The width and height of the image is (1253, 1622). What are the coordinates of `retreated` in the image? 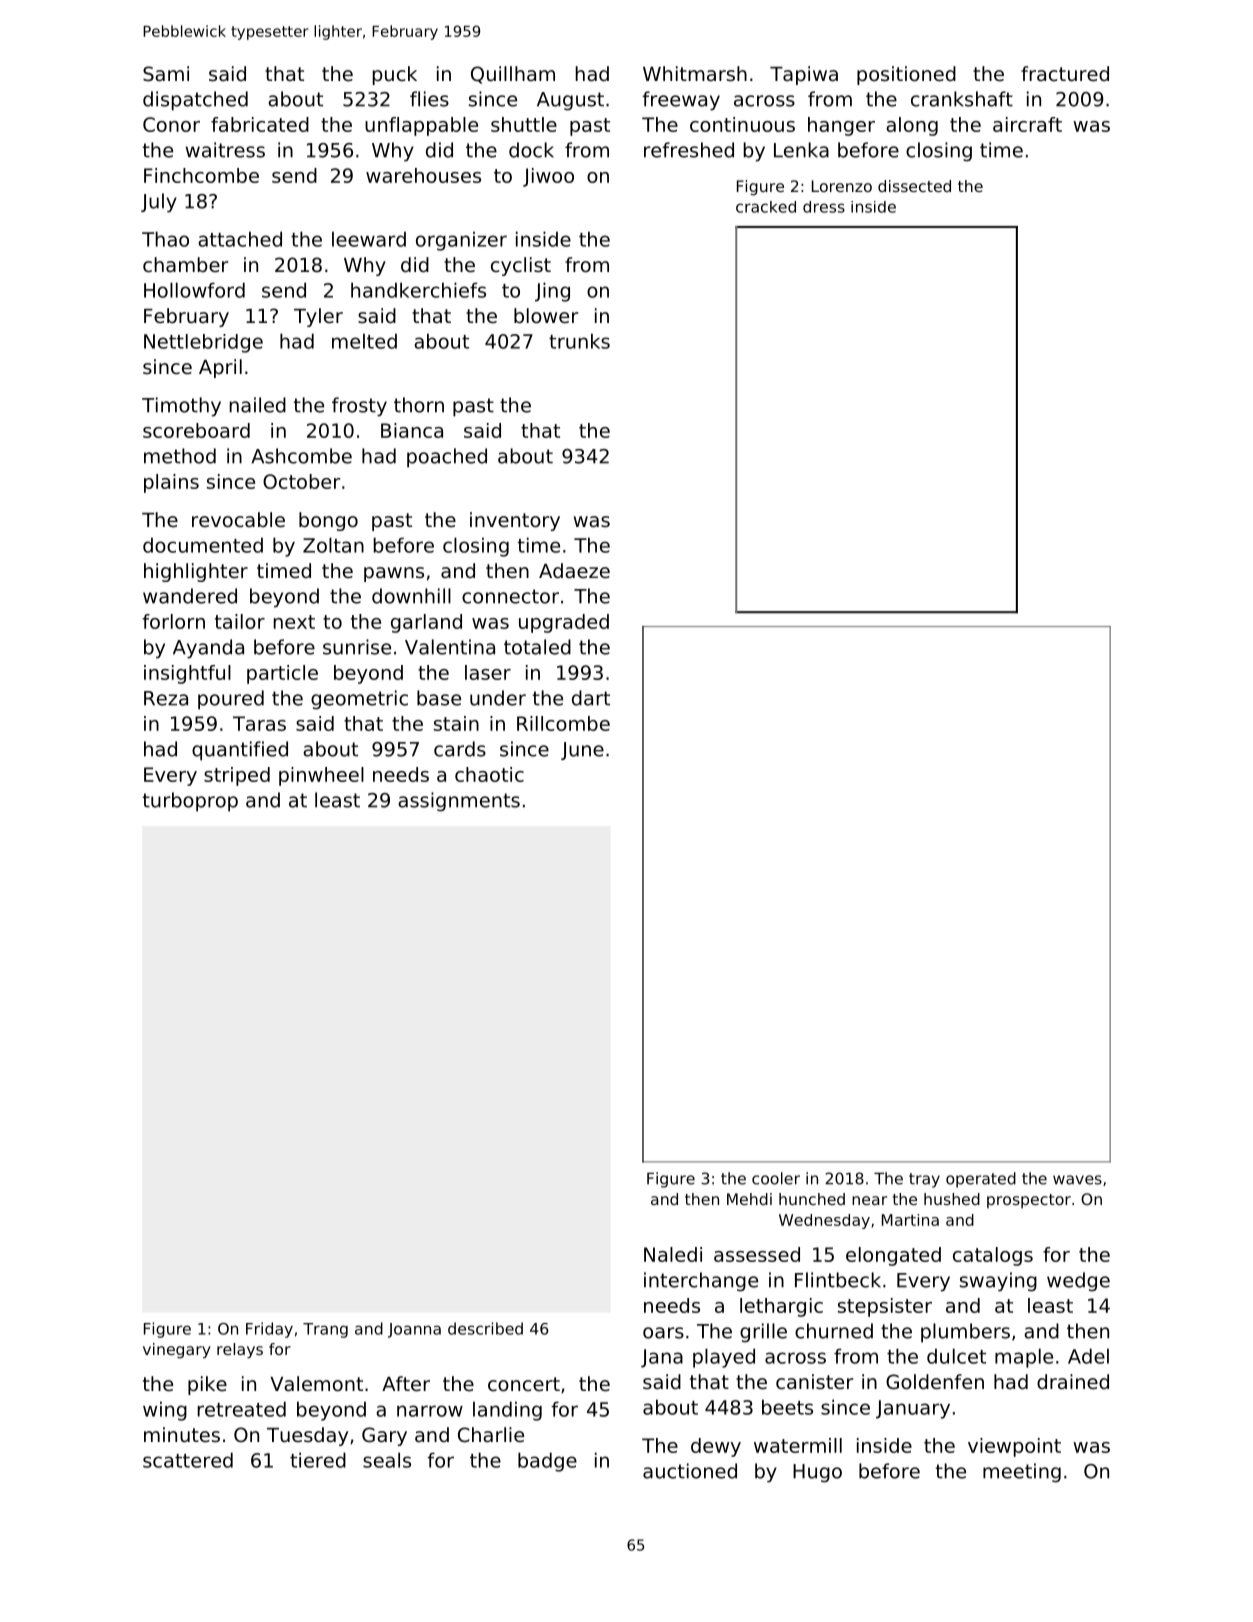 It's located at (242, 1409).
